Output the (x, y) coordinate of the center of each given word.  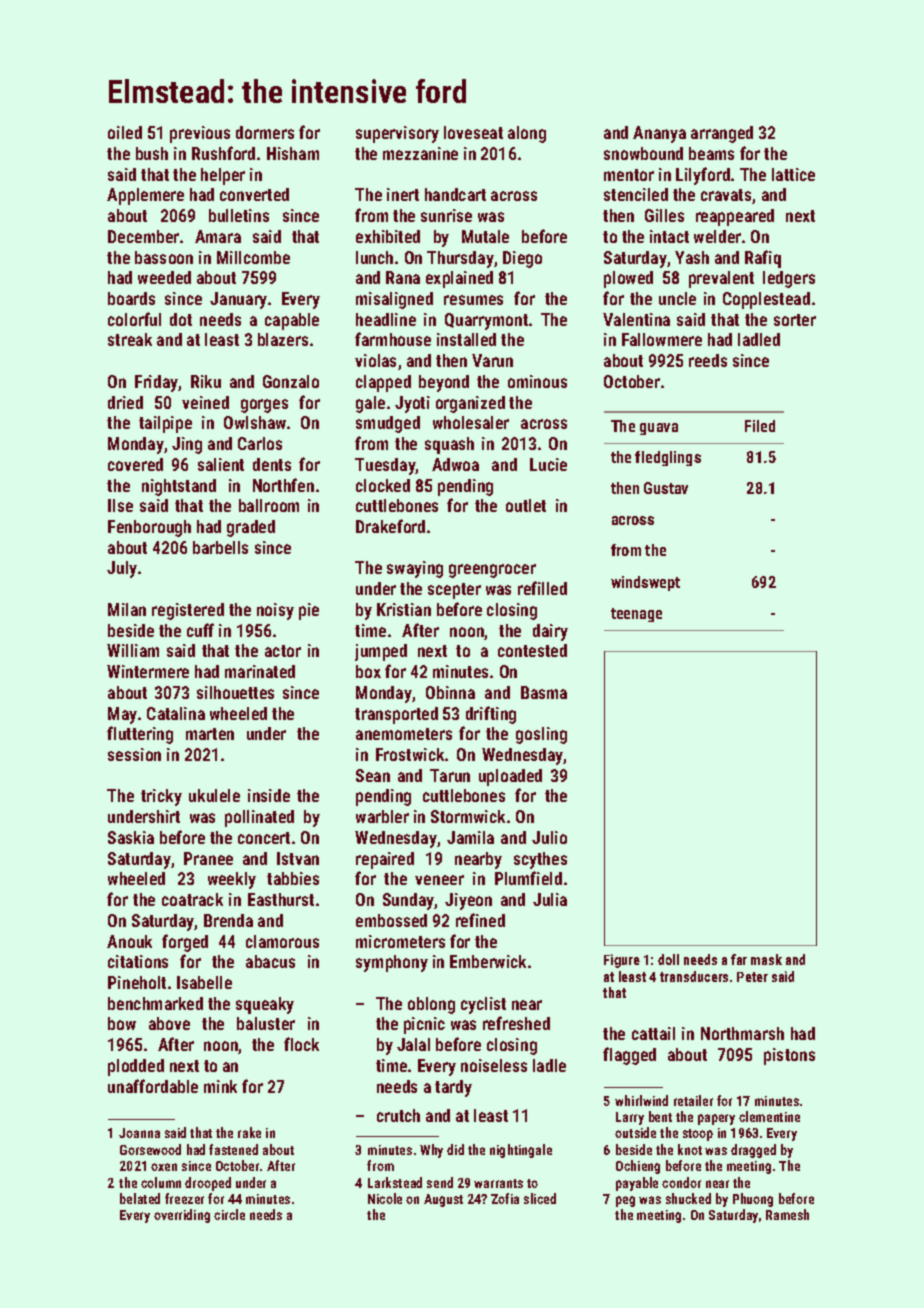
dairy (550, 632)
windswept (645, 583)
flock (301, 1044)
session (134, 754)
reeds (708, 360)
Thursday (460, 259)
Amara (218, 236)
